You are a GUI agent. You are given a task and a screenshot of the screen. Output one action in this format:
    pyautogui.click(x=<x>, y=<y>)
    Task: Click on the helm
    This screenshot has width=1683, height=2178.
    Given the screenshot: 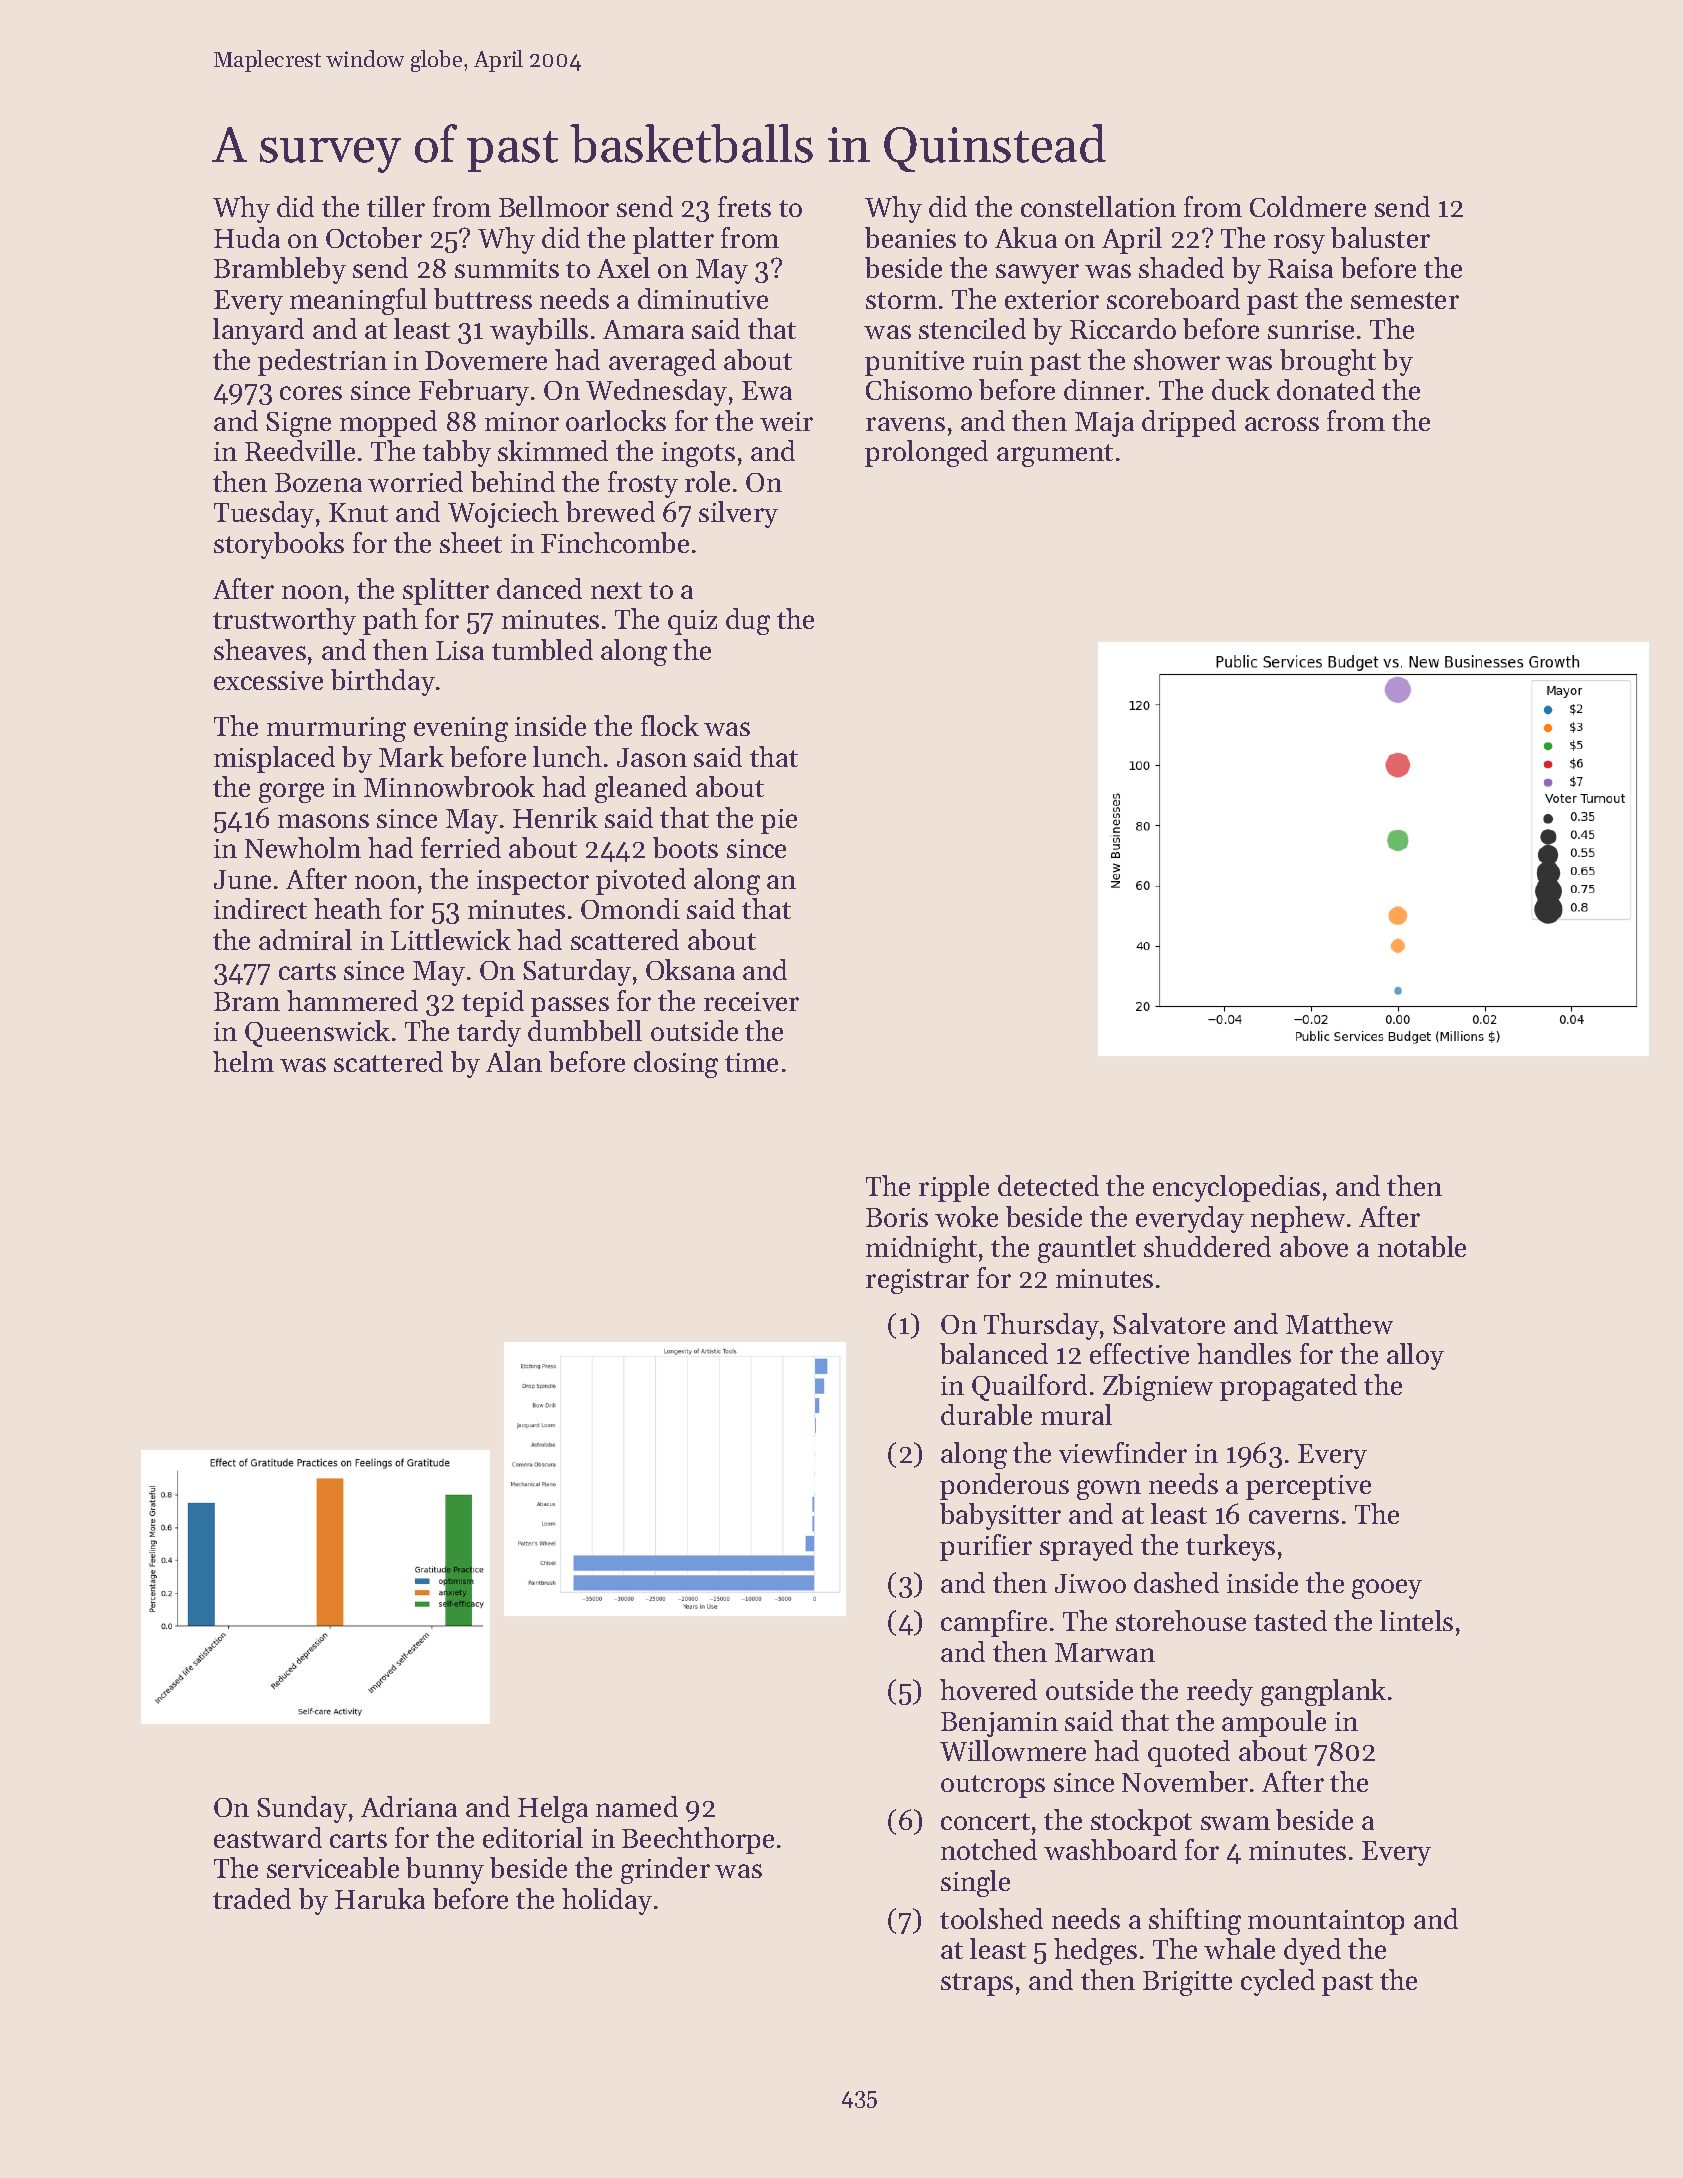 What is the action you would take?
    pyautogui.click(x=243, y=1061)
